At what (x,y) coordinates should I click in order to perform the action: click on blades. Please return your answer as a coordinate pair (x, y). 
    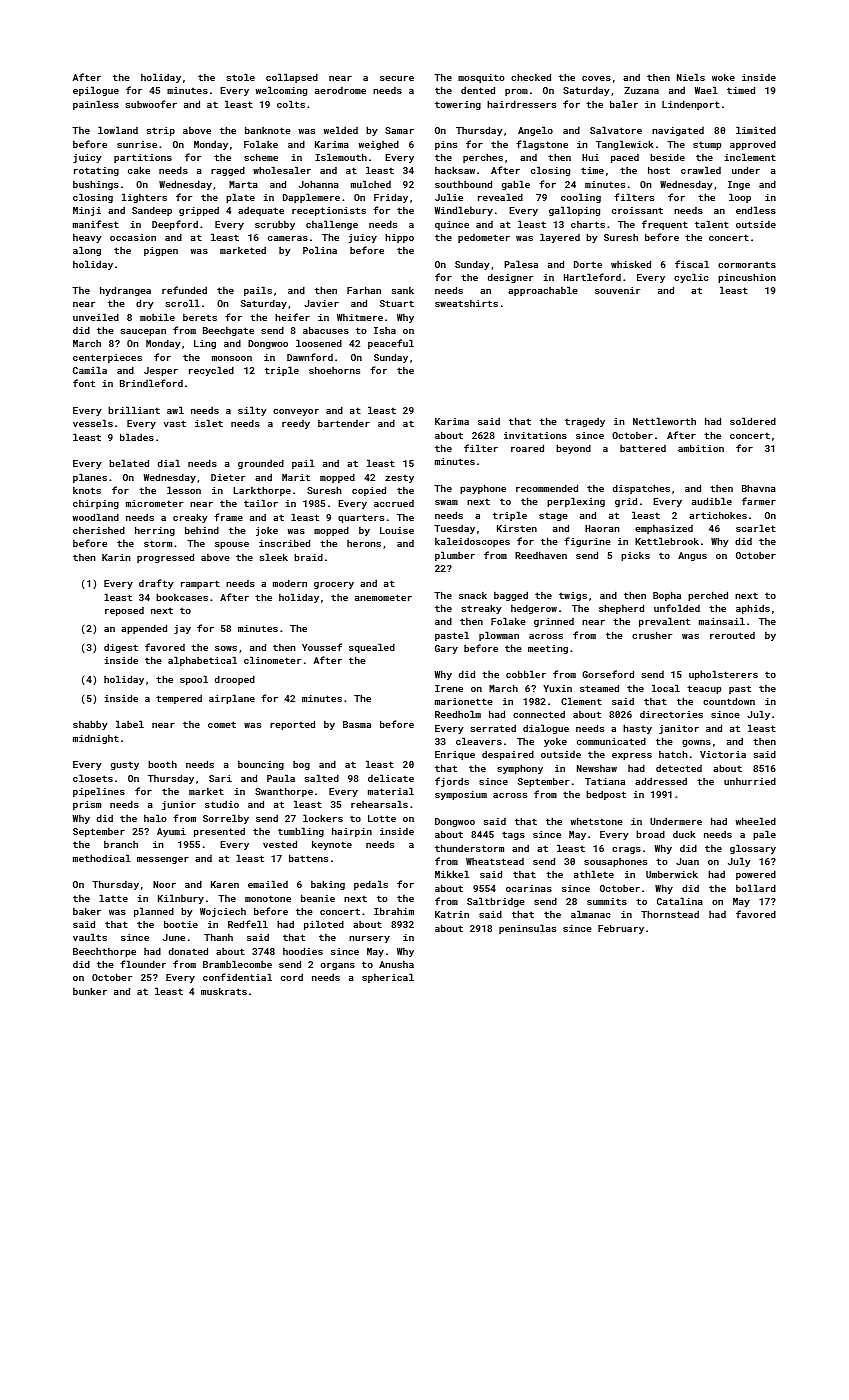
    Looking at the image, I should click on (137, 437).
